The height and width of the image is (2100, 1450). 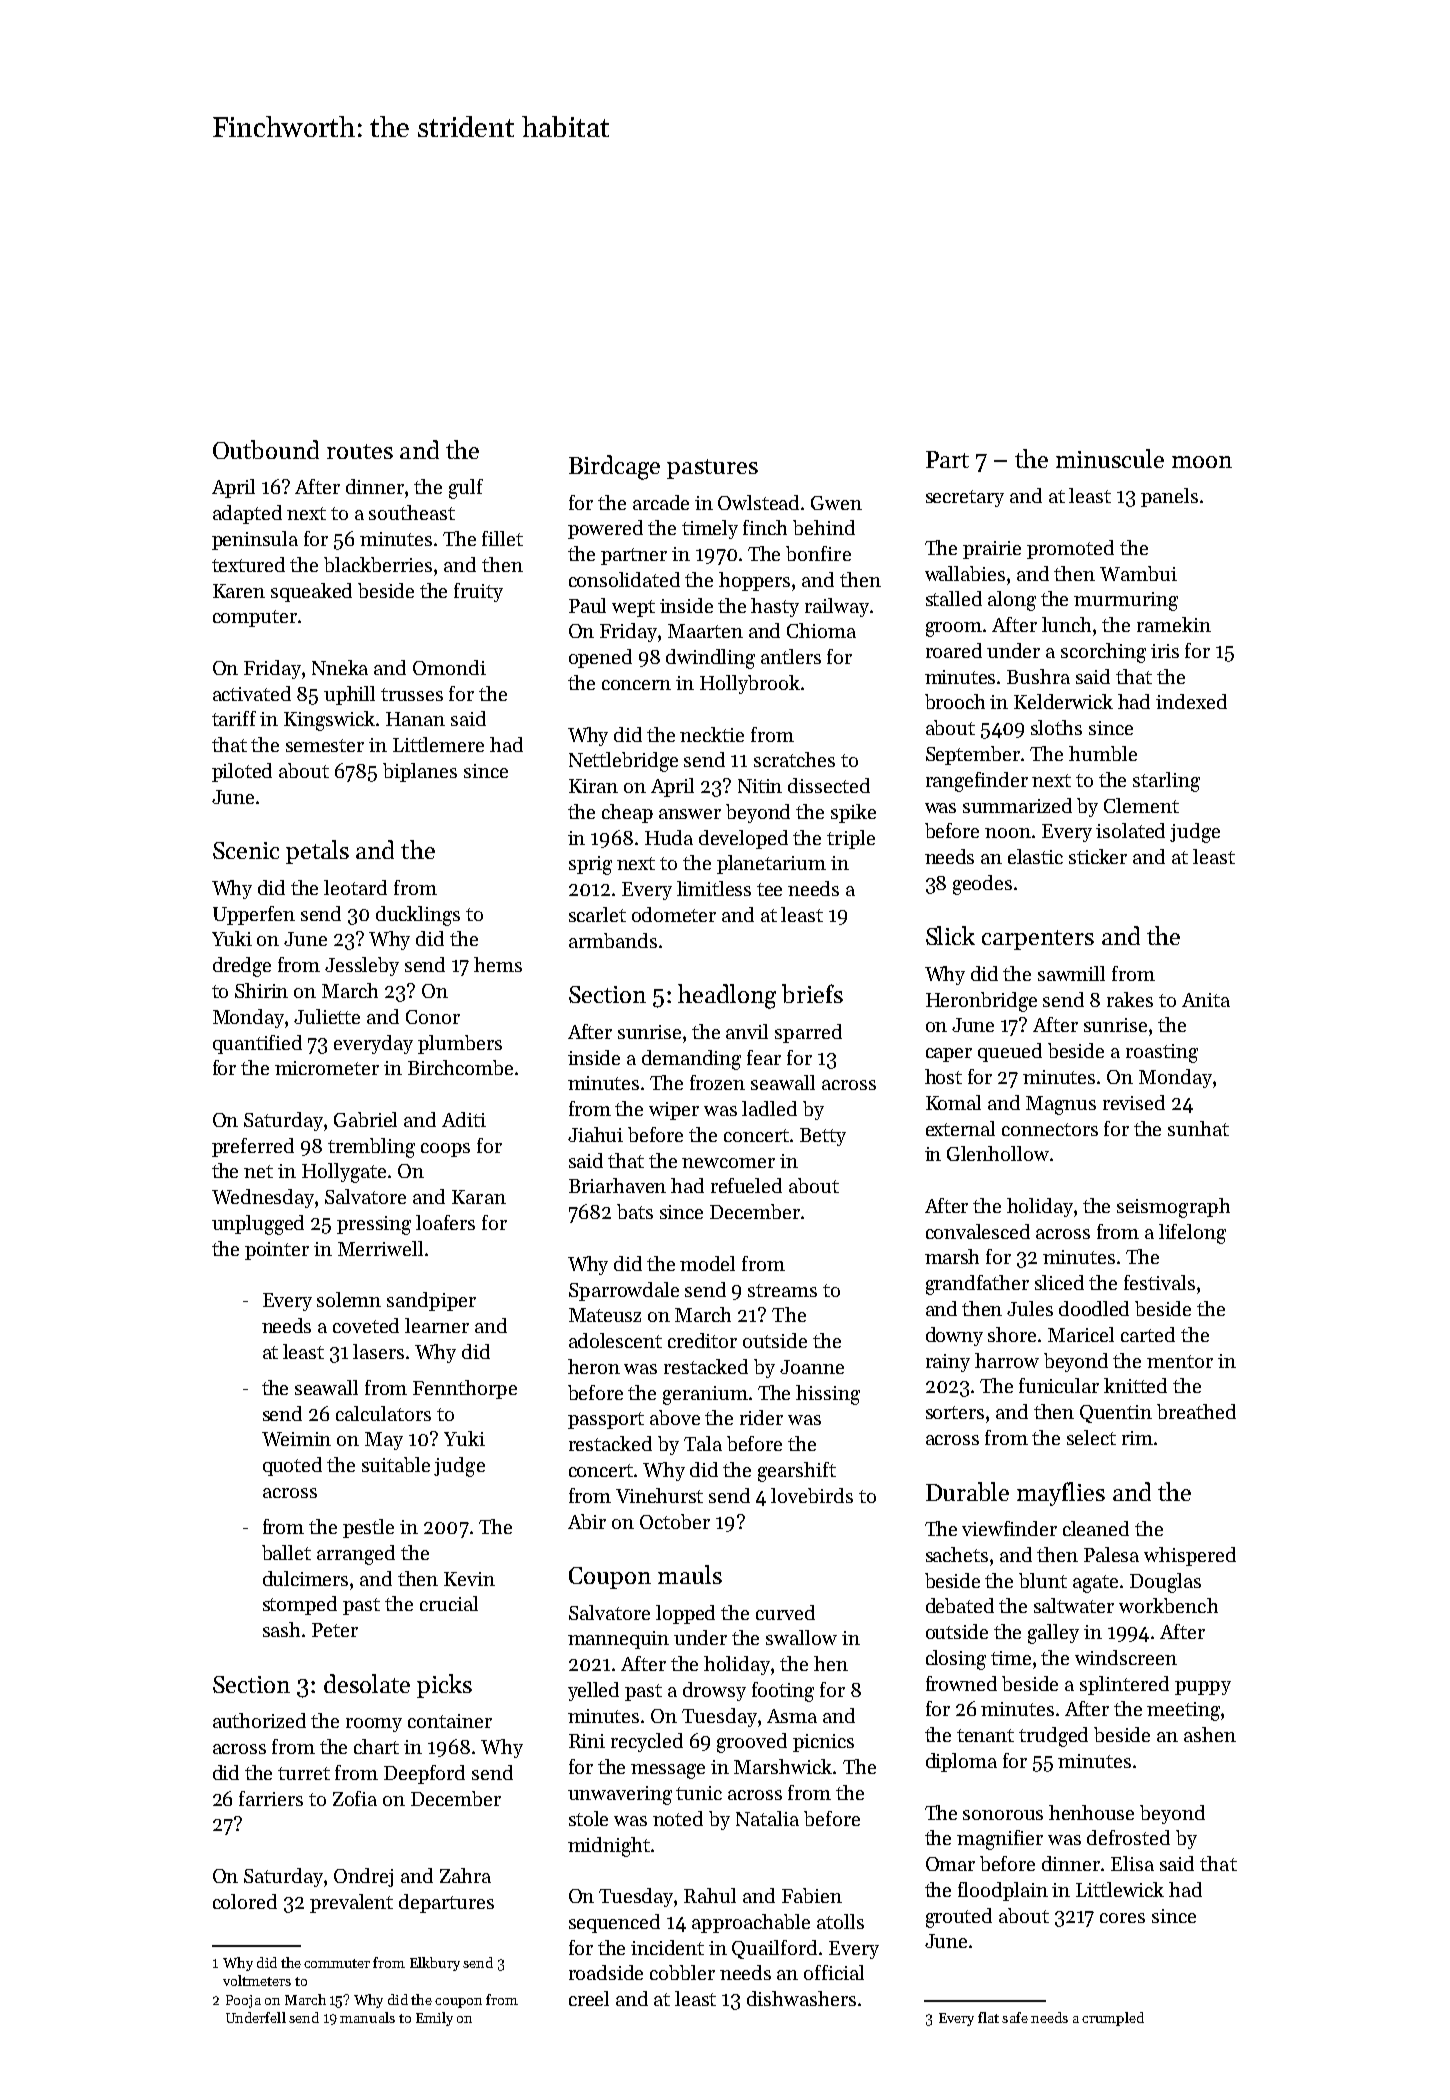 What do you see at coordinates (1010, 1052) in the image?
I see `queued` at bounding box center [1010, 1052].
